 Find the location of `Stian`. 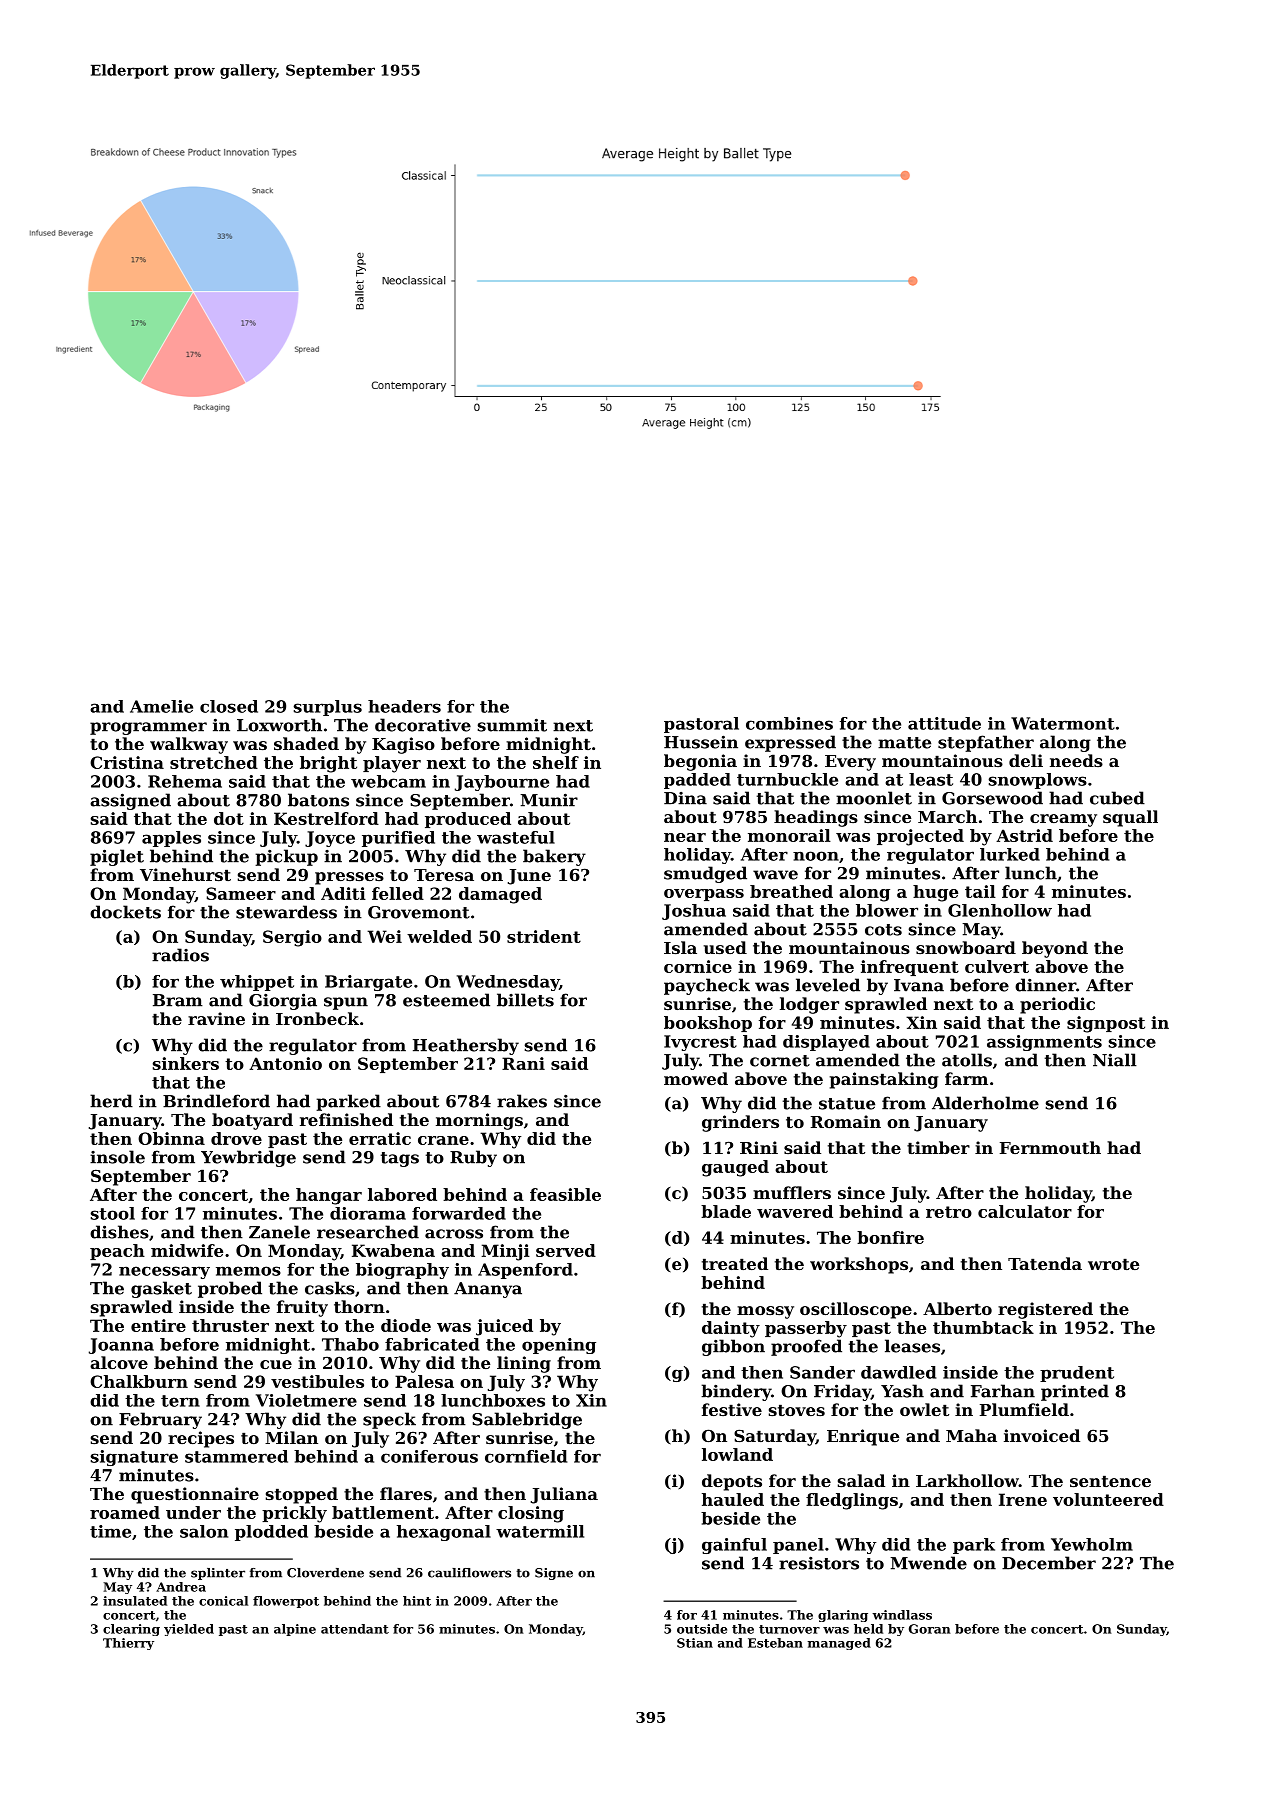

Stian is located at coordinates (695, 1643).
